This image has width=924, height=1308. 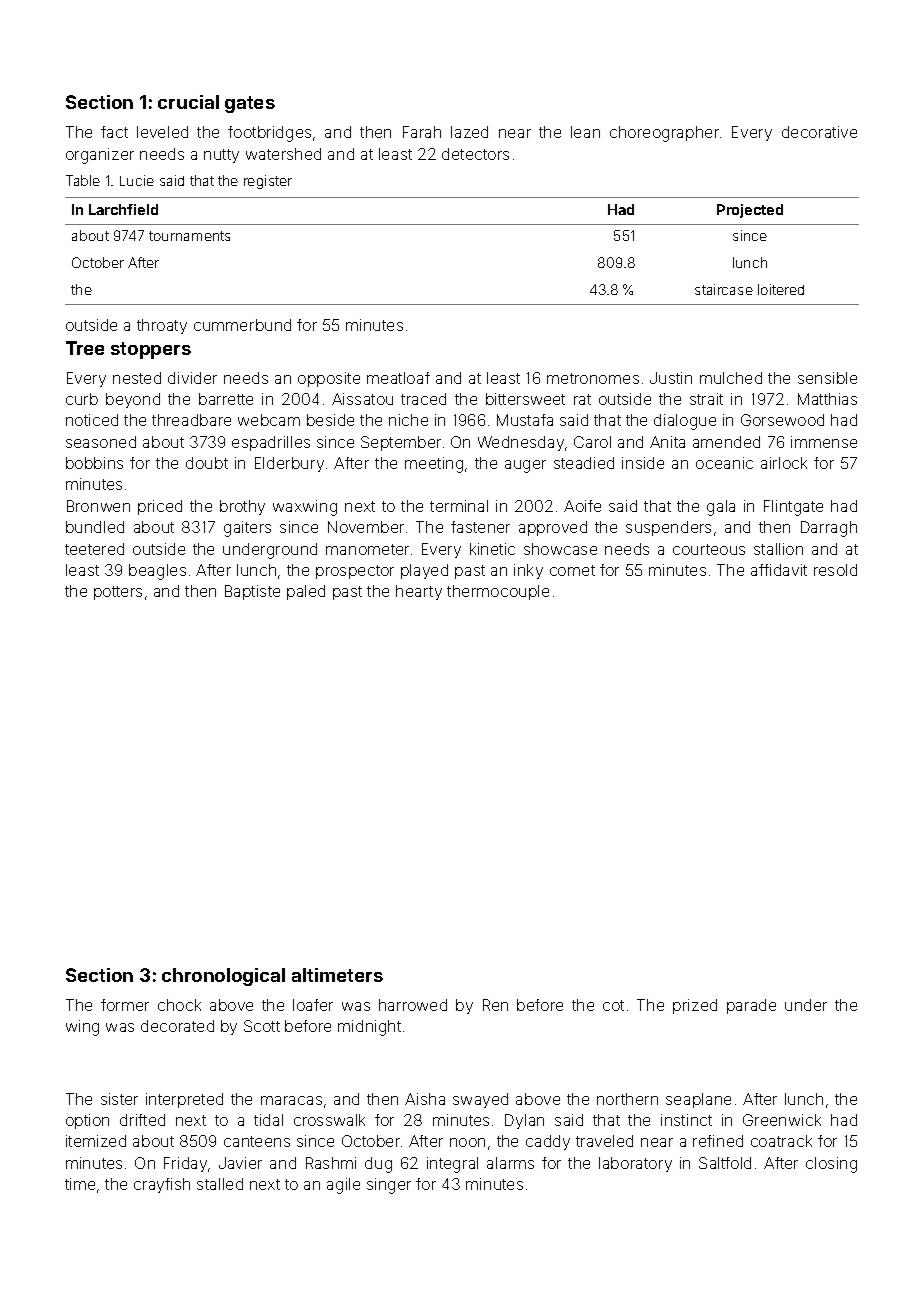 What do you see at coordinates (585, 132) in the image?
I see `lean` at bounding box center [585, 132].
